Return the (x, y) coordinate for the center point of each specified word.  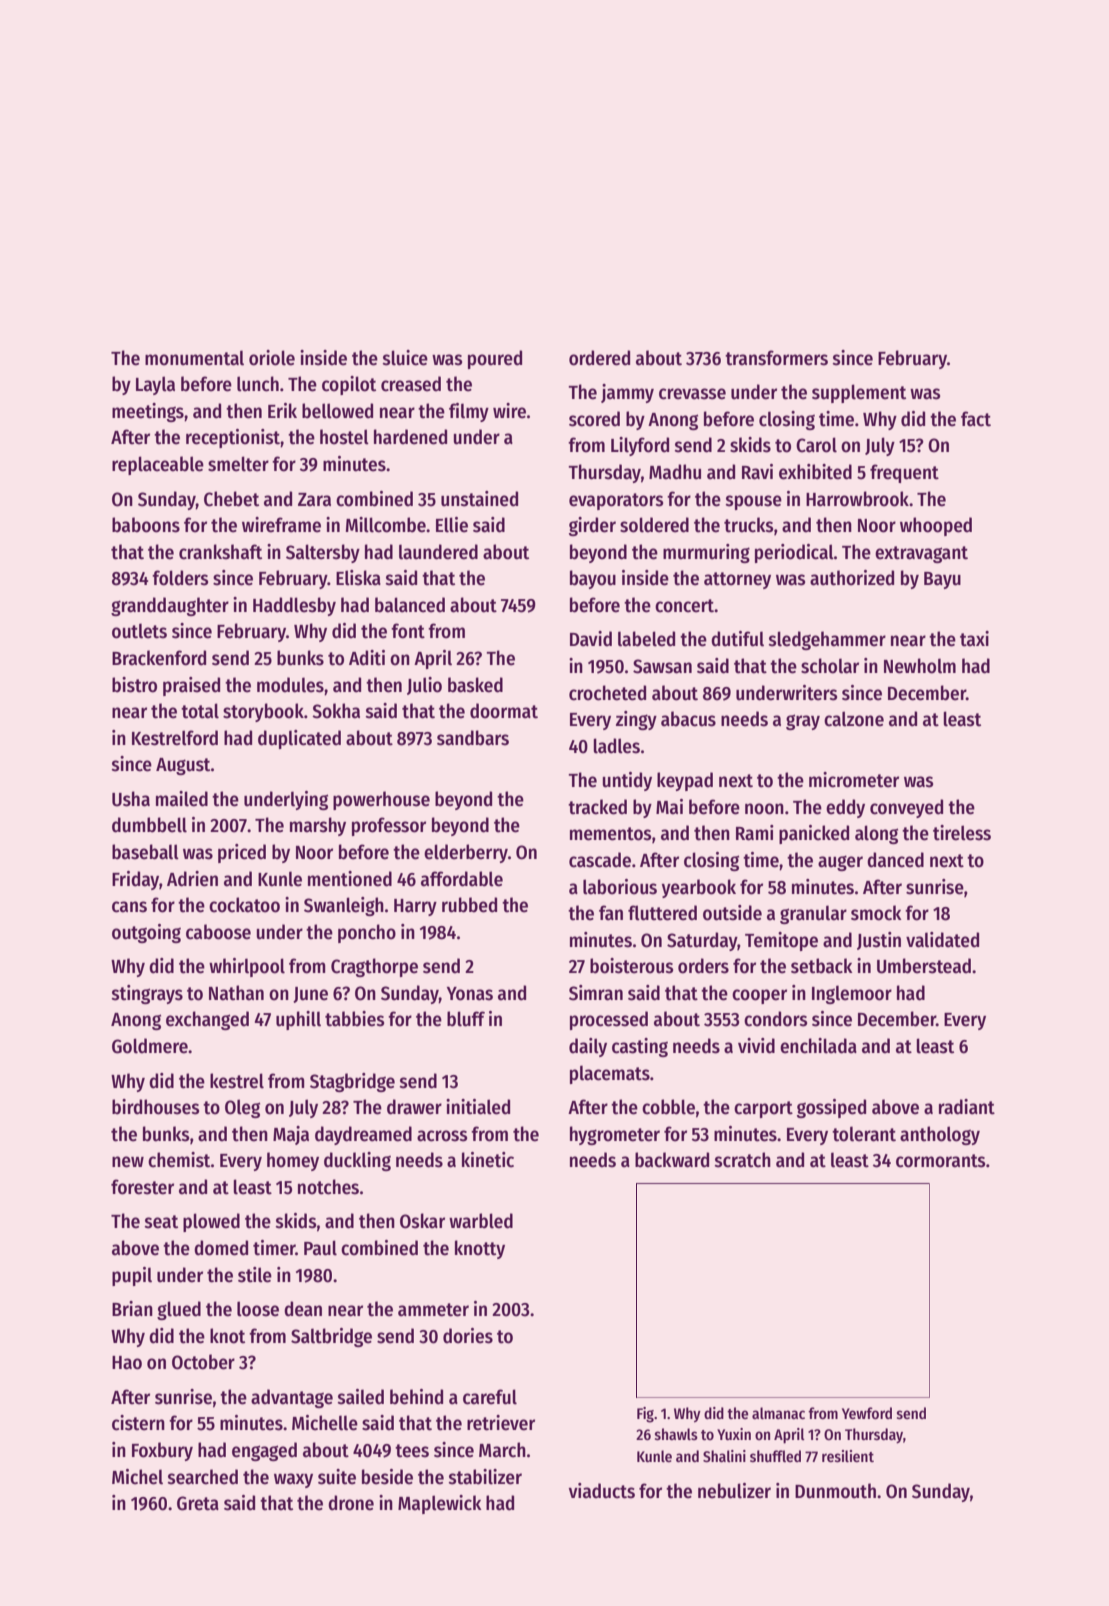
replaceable (158, 465)
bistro (134, 685)
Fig (645, 1415)
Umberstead (924, 966)
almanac (778, 1413)
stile (255, 1275)
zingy (636, 720)
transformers (776, 358)
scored (594, 419)
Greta (198, 1503)
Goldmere (150, 1046)
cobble (668, 1107)
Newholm (920, 666)
